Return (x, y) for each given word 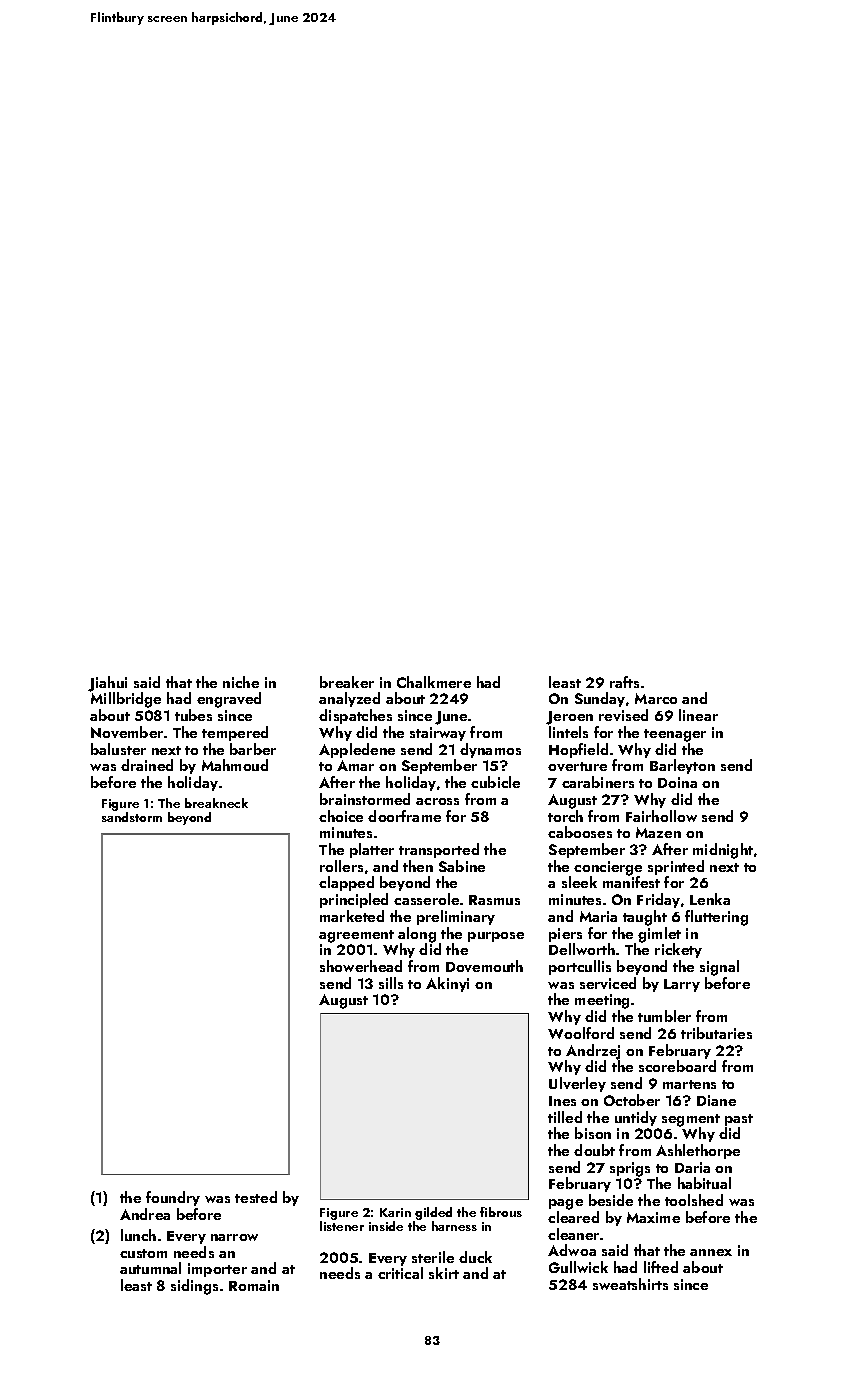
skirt (444, 1273)
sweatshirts (630, 1284)
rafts (624, 682)
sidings (194, 1287)
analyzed (349, 699)
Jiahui (107, 684)
